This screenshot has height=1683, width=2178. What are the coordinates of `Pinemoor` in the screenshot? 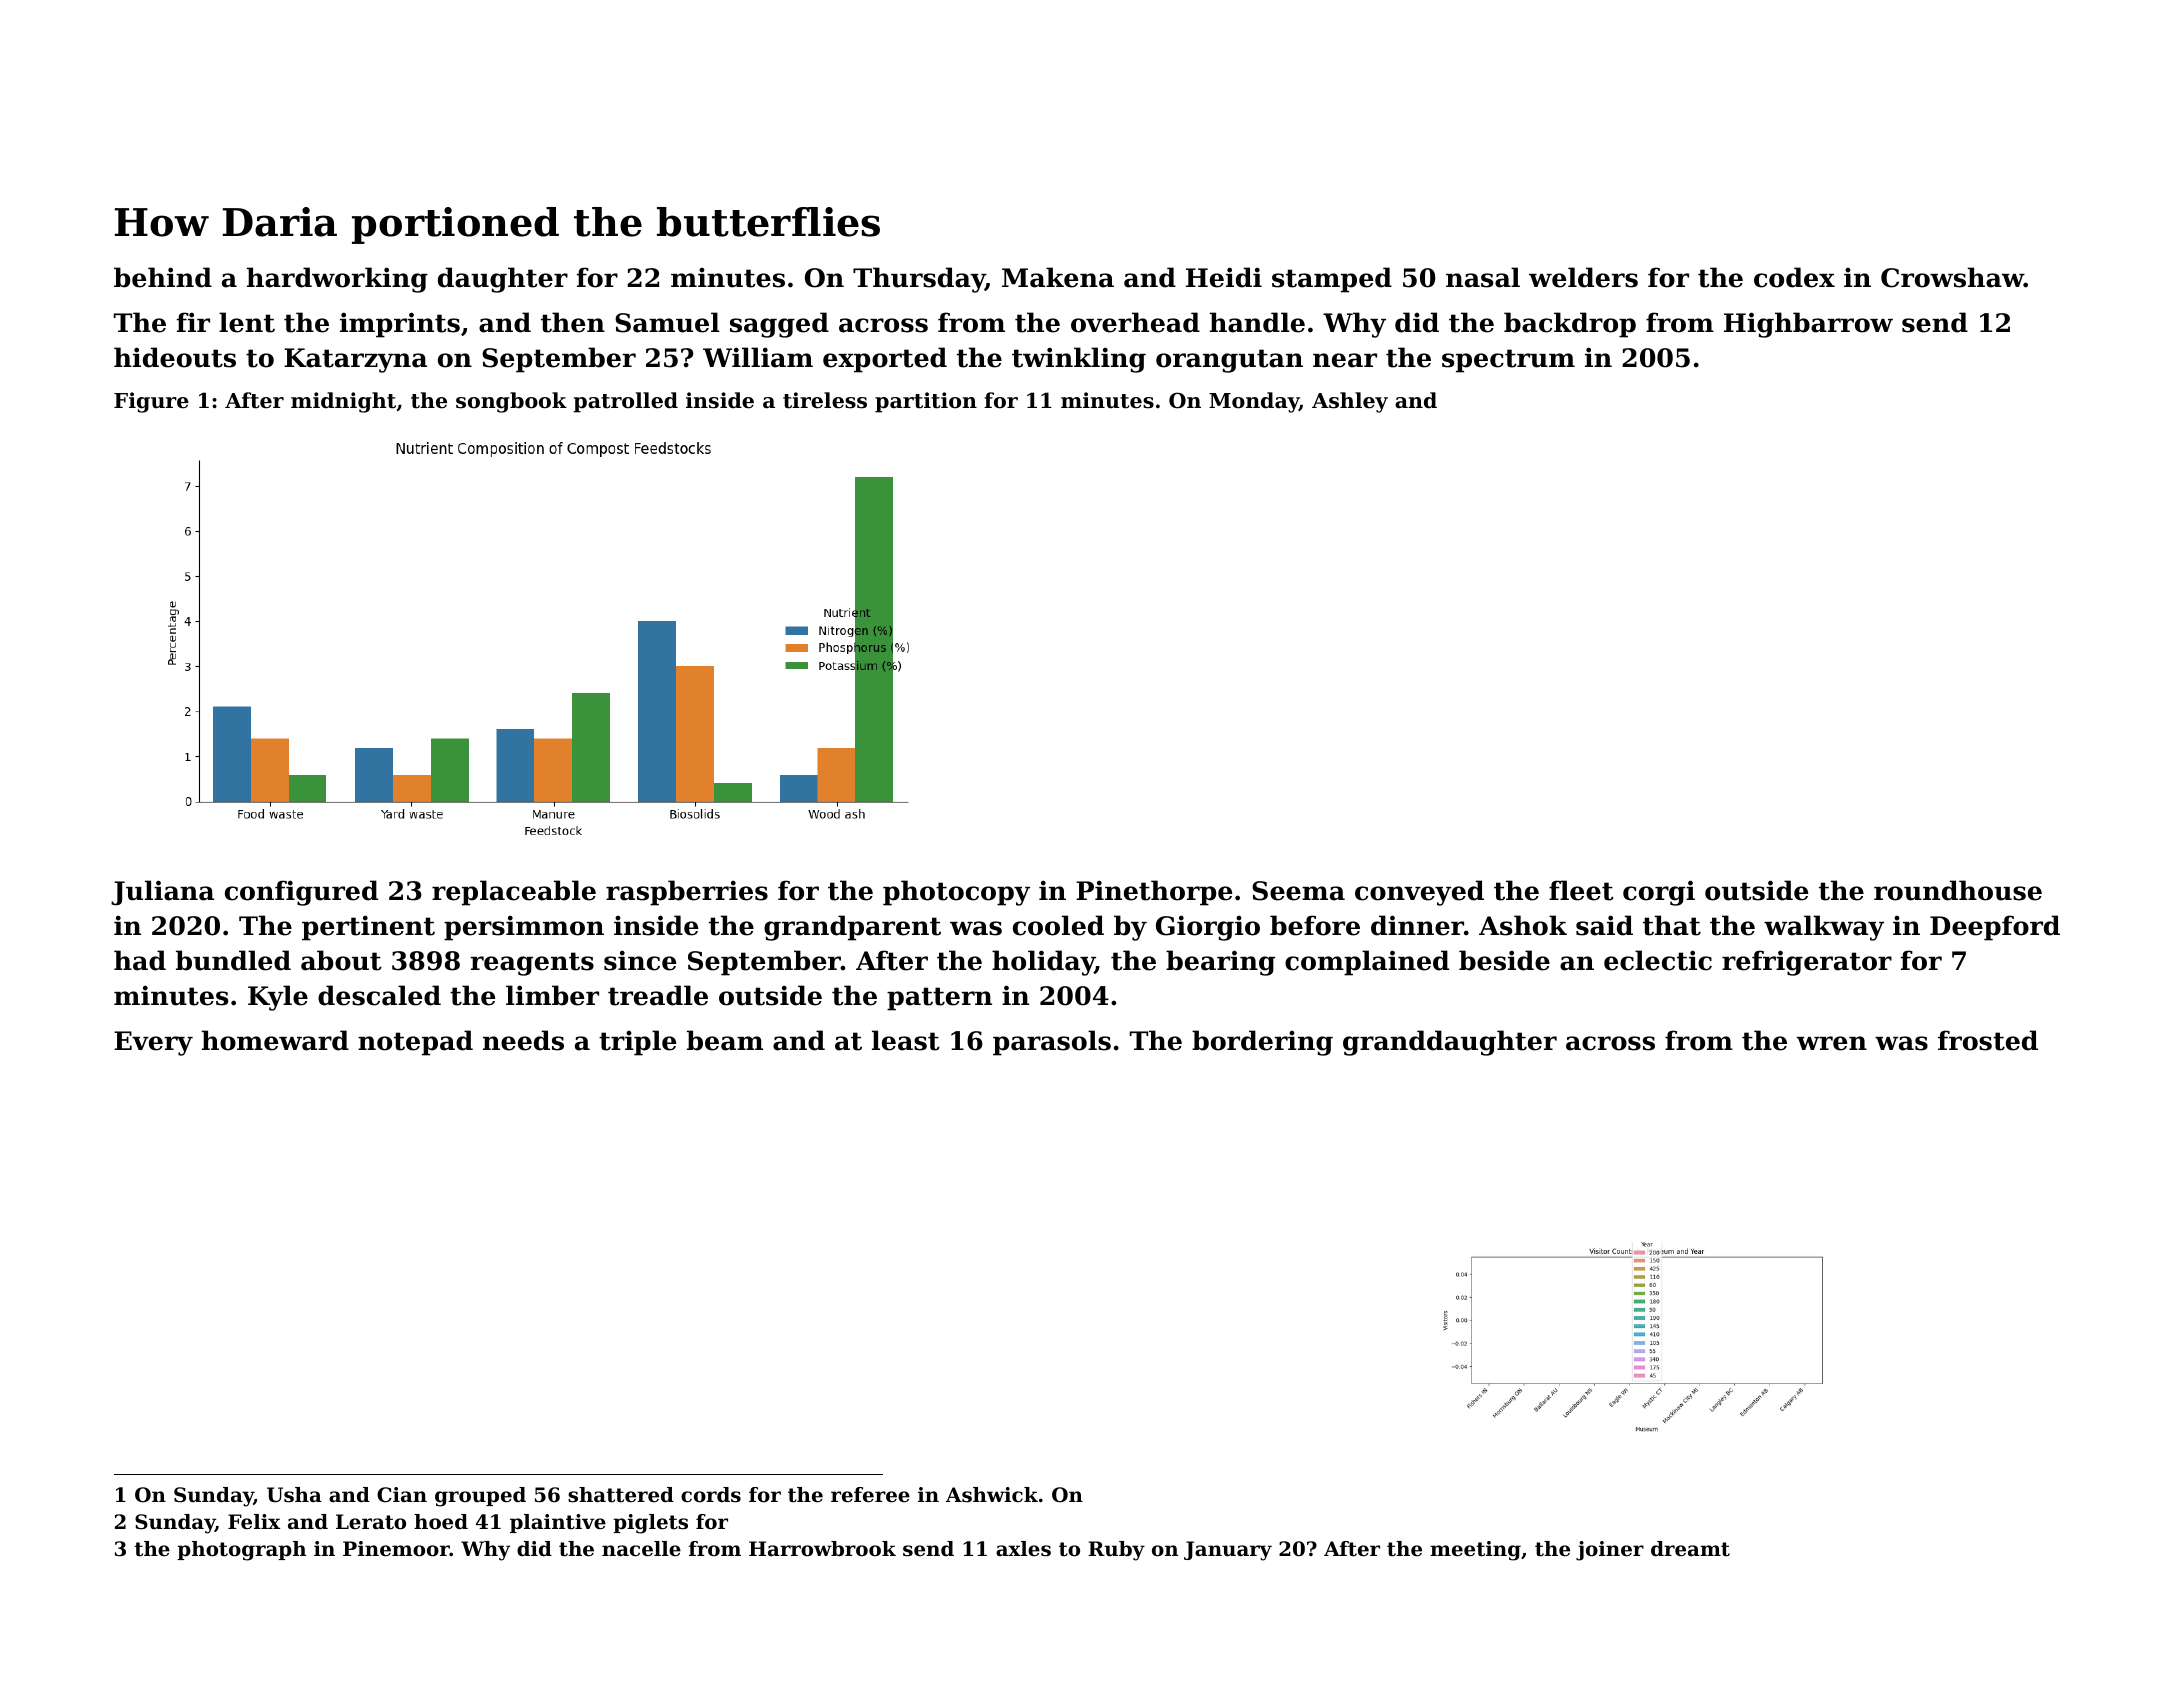 It's located at (396, 1549).
